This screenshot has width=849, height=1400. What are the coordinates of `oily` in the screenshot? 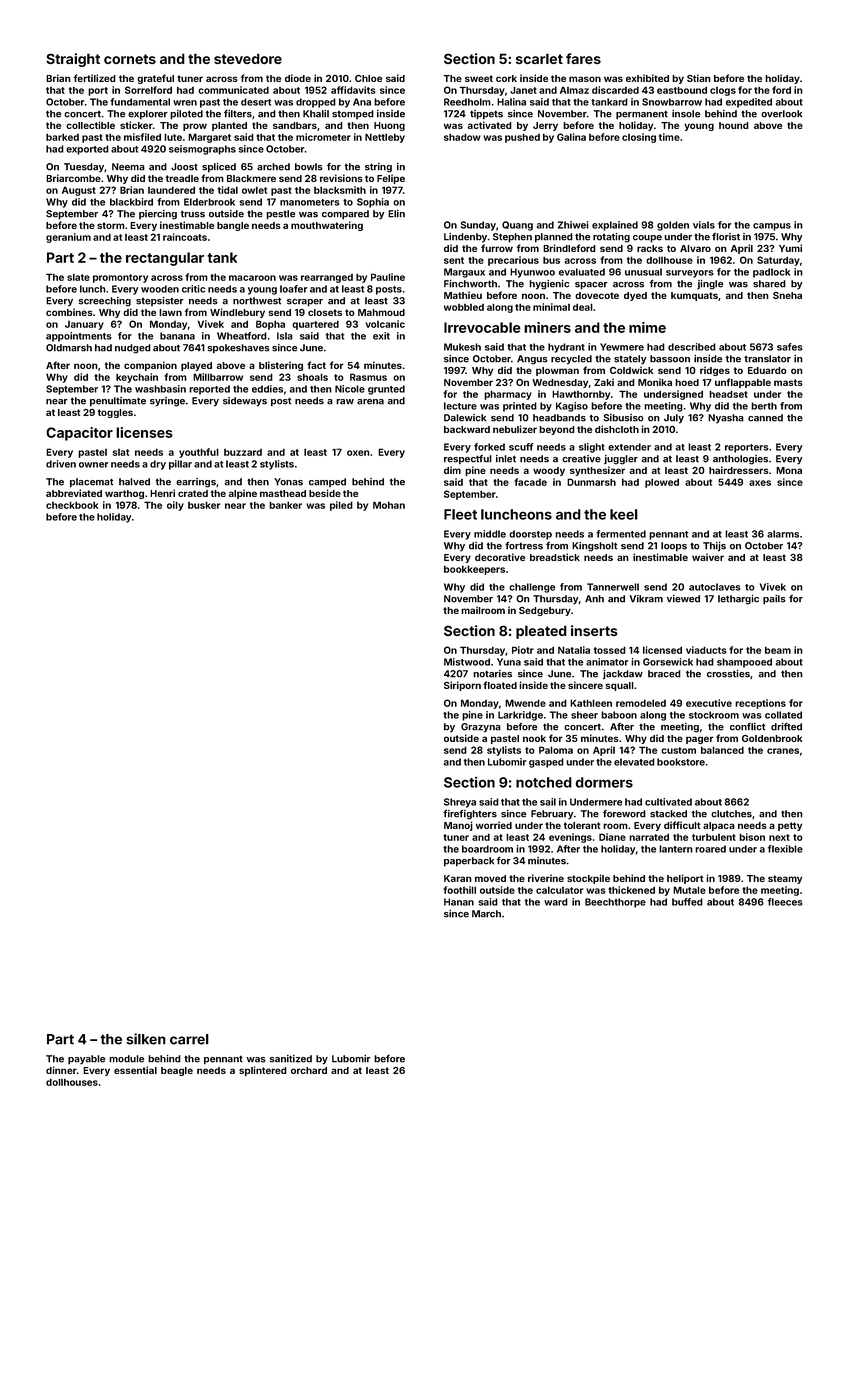 It's located at (175, 506).
